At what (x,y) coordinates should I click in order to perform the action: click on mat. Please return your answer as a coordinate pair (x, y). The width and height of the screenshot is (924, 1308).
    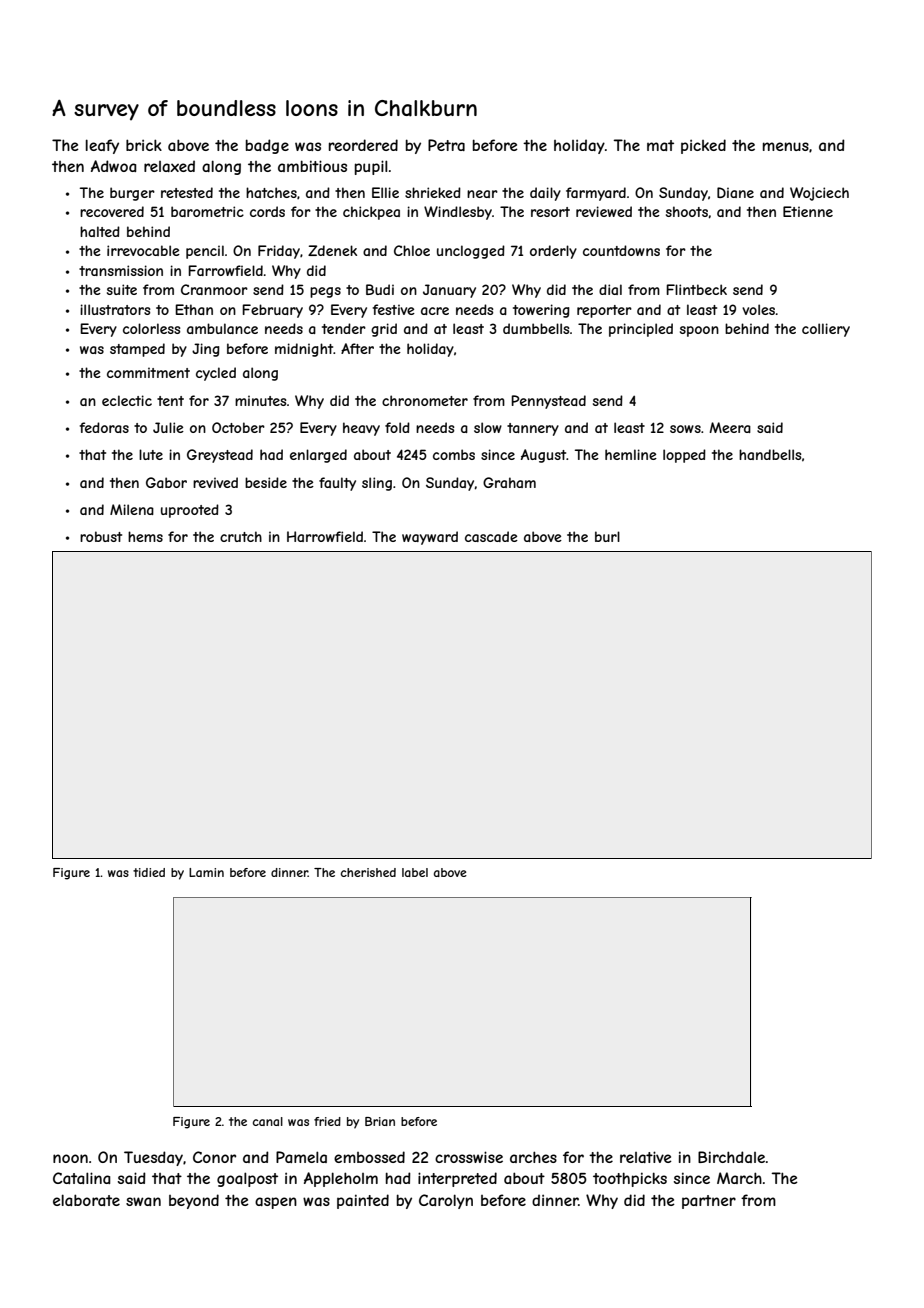
    Looking at the image, I should click on (660, 145).
